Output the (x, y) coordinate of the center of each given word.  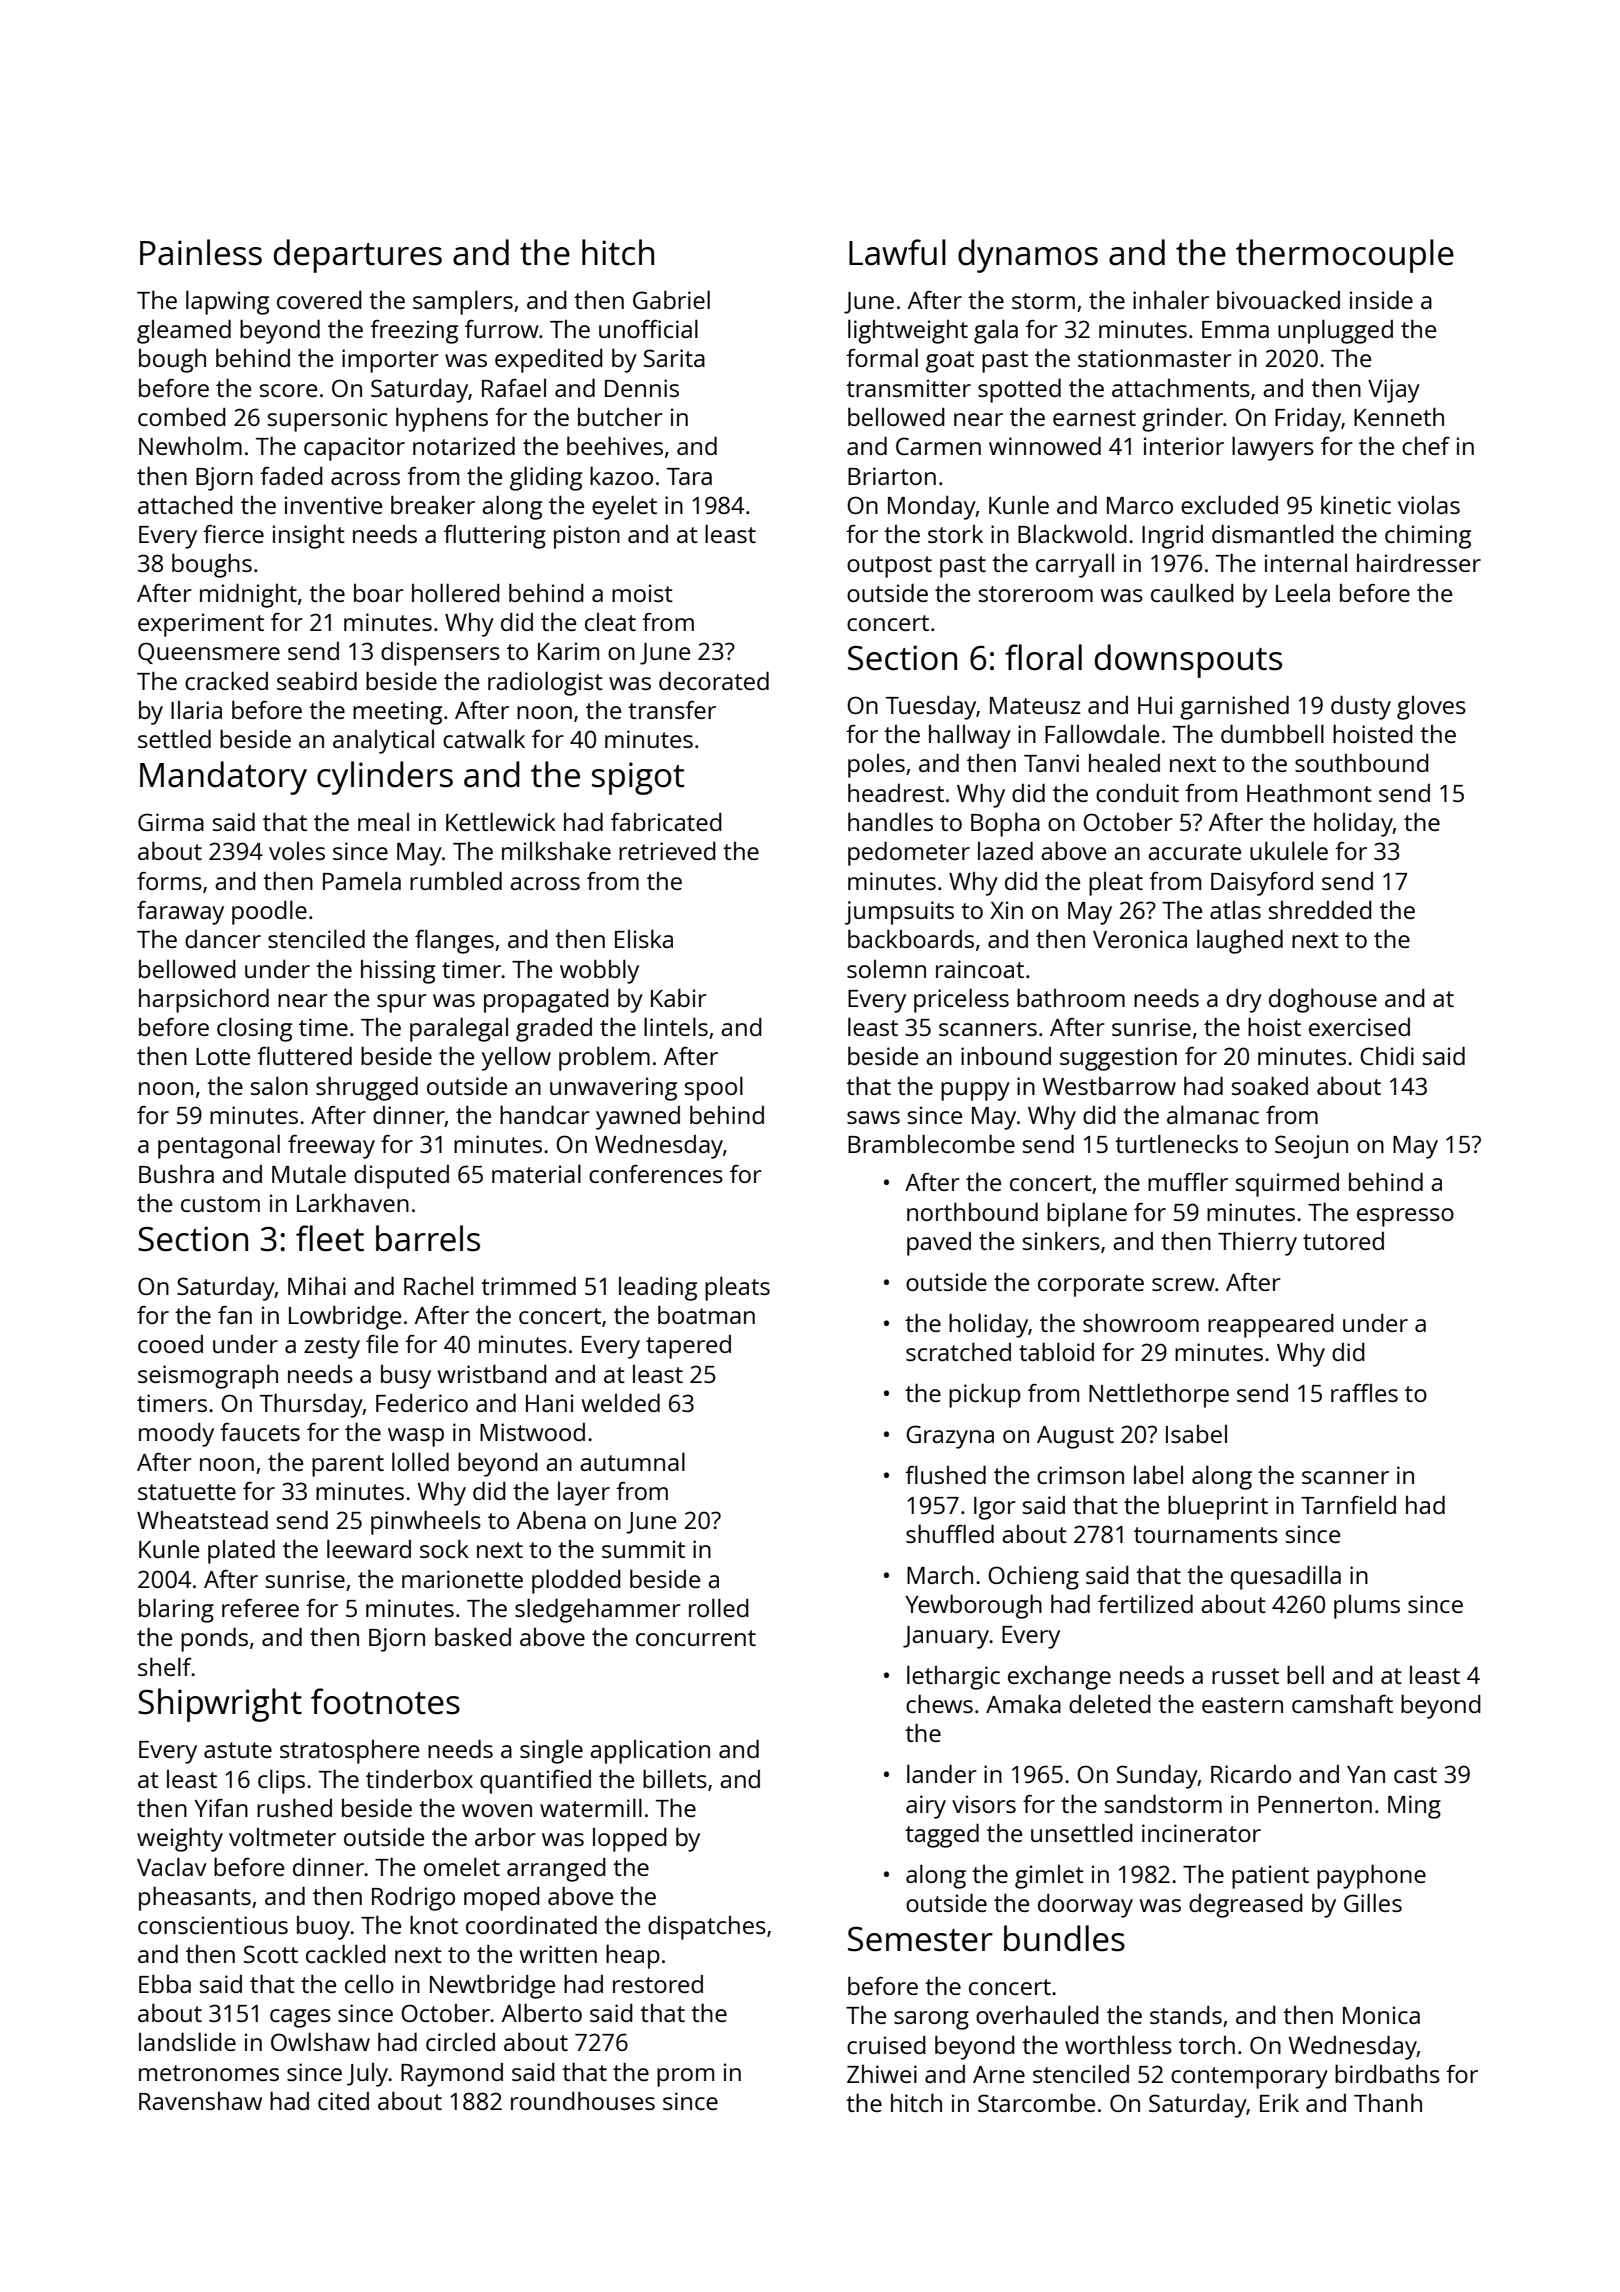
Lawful (897, 252)
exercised (1359, 1027)
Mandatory (223, 778)
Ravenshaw (200, 2101)
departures (358, 256)
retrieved (667, 850)
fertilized (1145, 1603)
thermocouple (1345, 256)
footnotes (385, 1701)
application (650, 1752)
